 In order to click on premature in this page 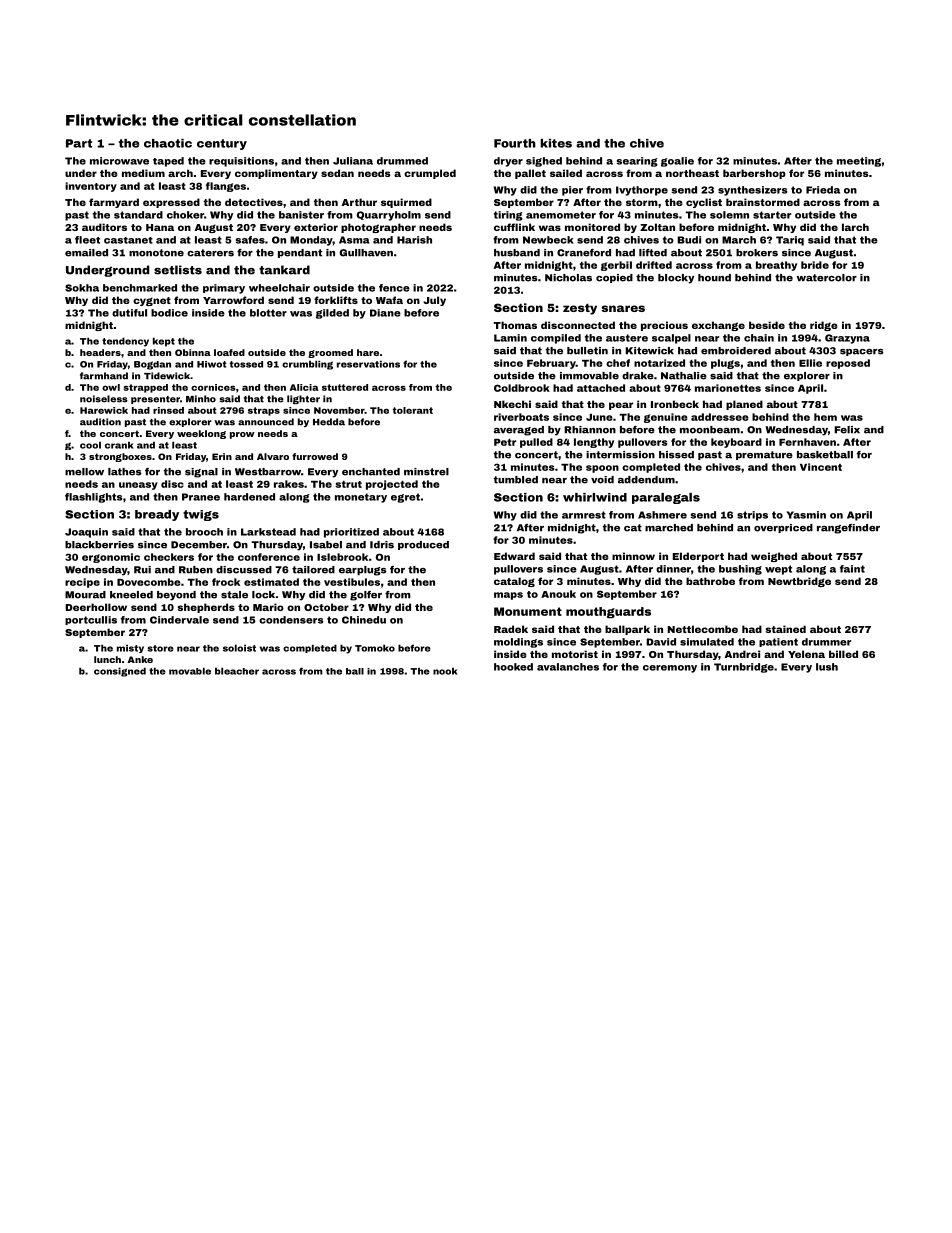, I will do `click(764, 455)`.
